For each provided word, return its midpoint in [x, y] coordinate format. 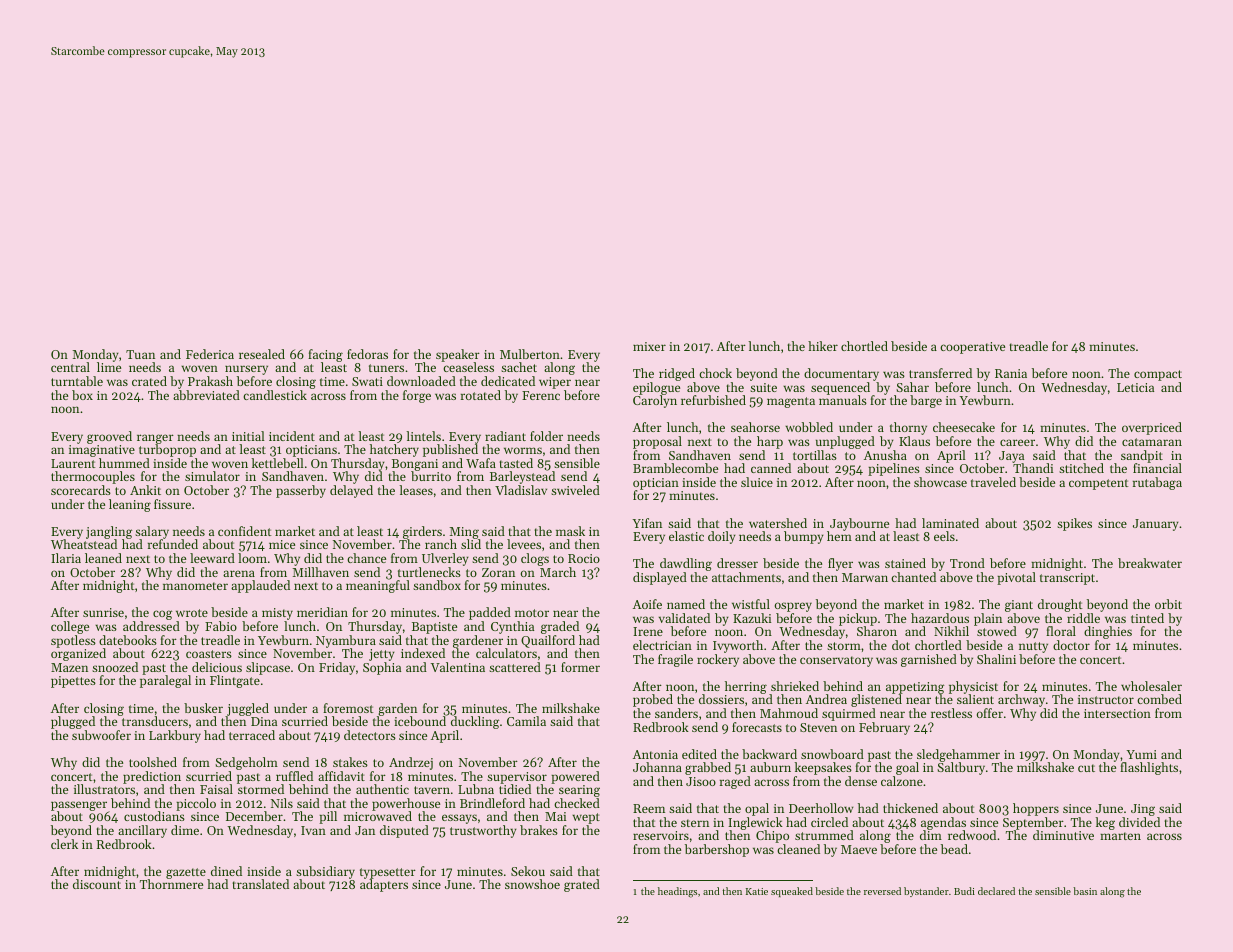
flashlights [1149, 769]
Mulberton [530, 354]
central [70, 367]
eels [944, 536]
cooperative [972, 348]
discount [97, 884]
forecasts [757, 727]
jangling [109, 533]
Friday [337, 668]
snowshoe [532, 884]
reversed [882, 891]
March [558, 572]
